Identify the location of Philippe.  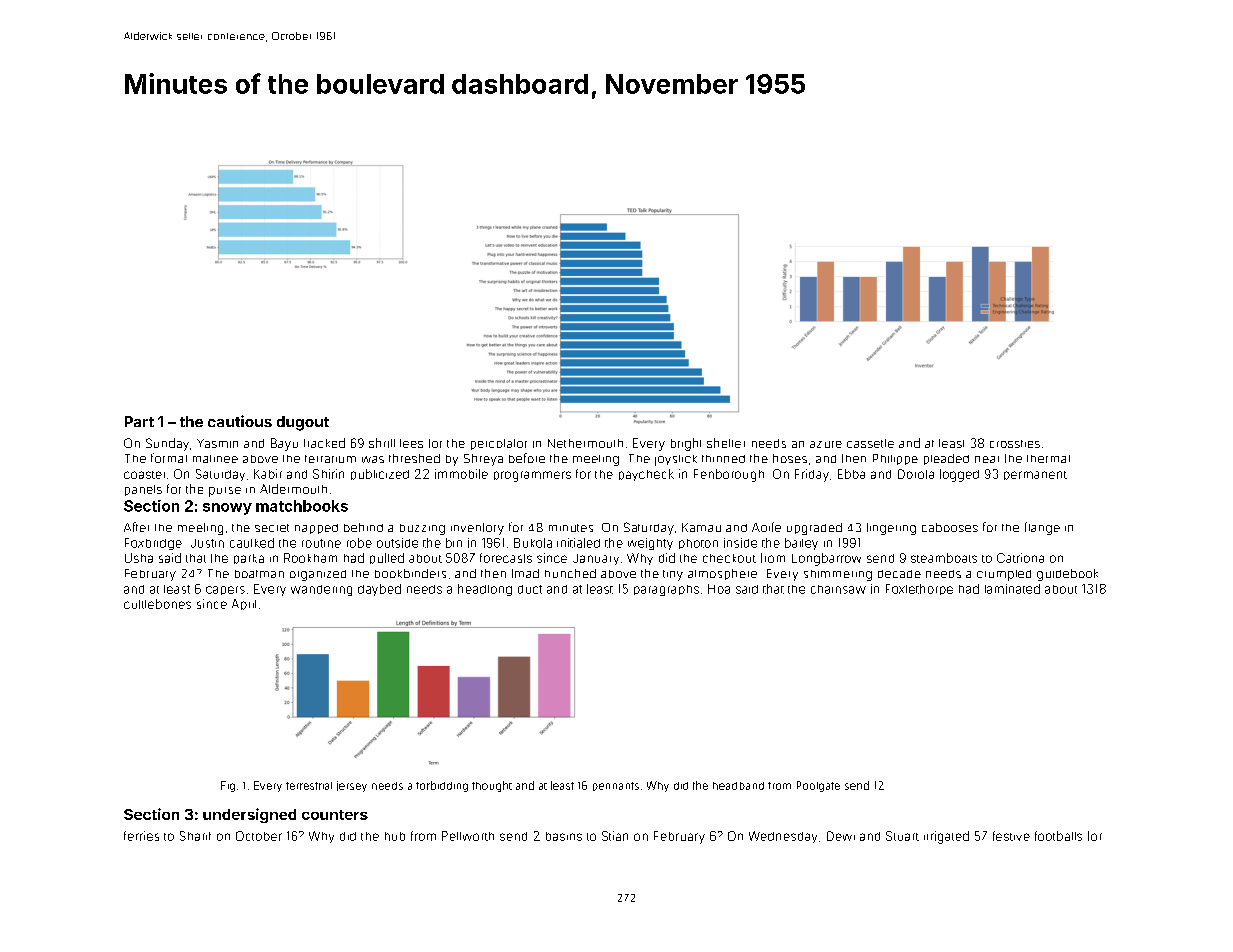
(895, 459).
